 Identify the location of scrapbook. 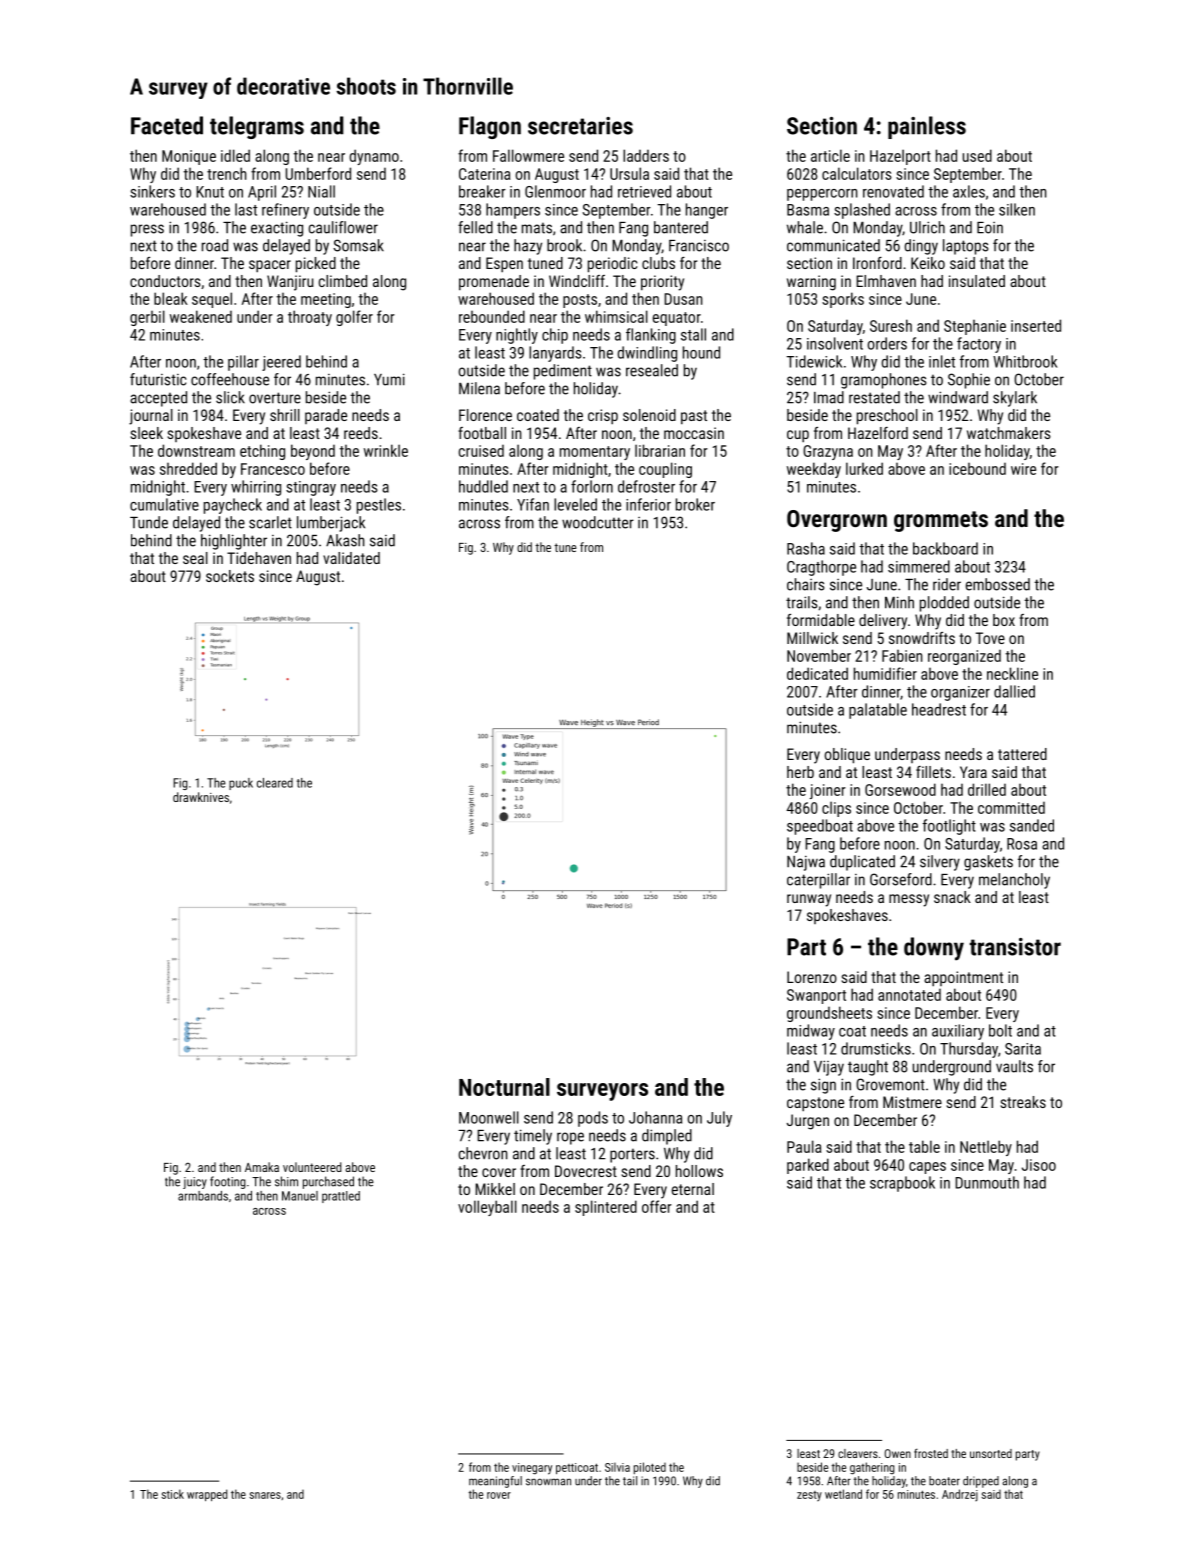
(902, 1184).
